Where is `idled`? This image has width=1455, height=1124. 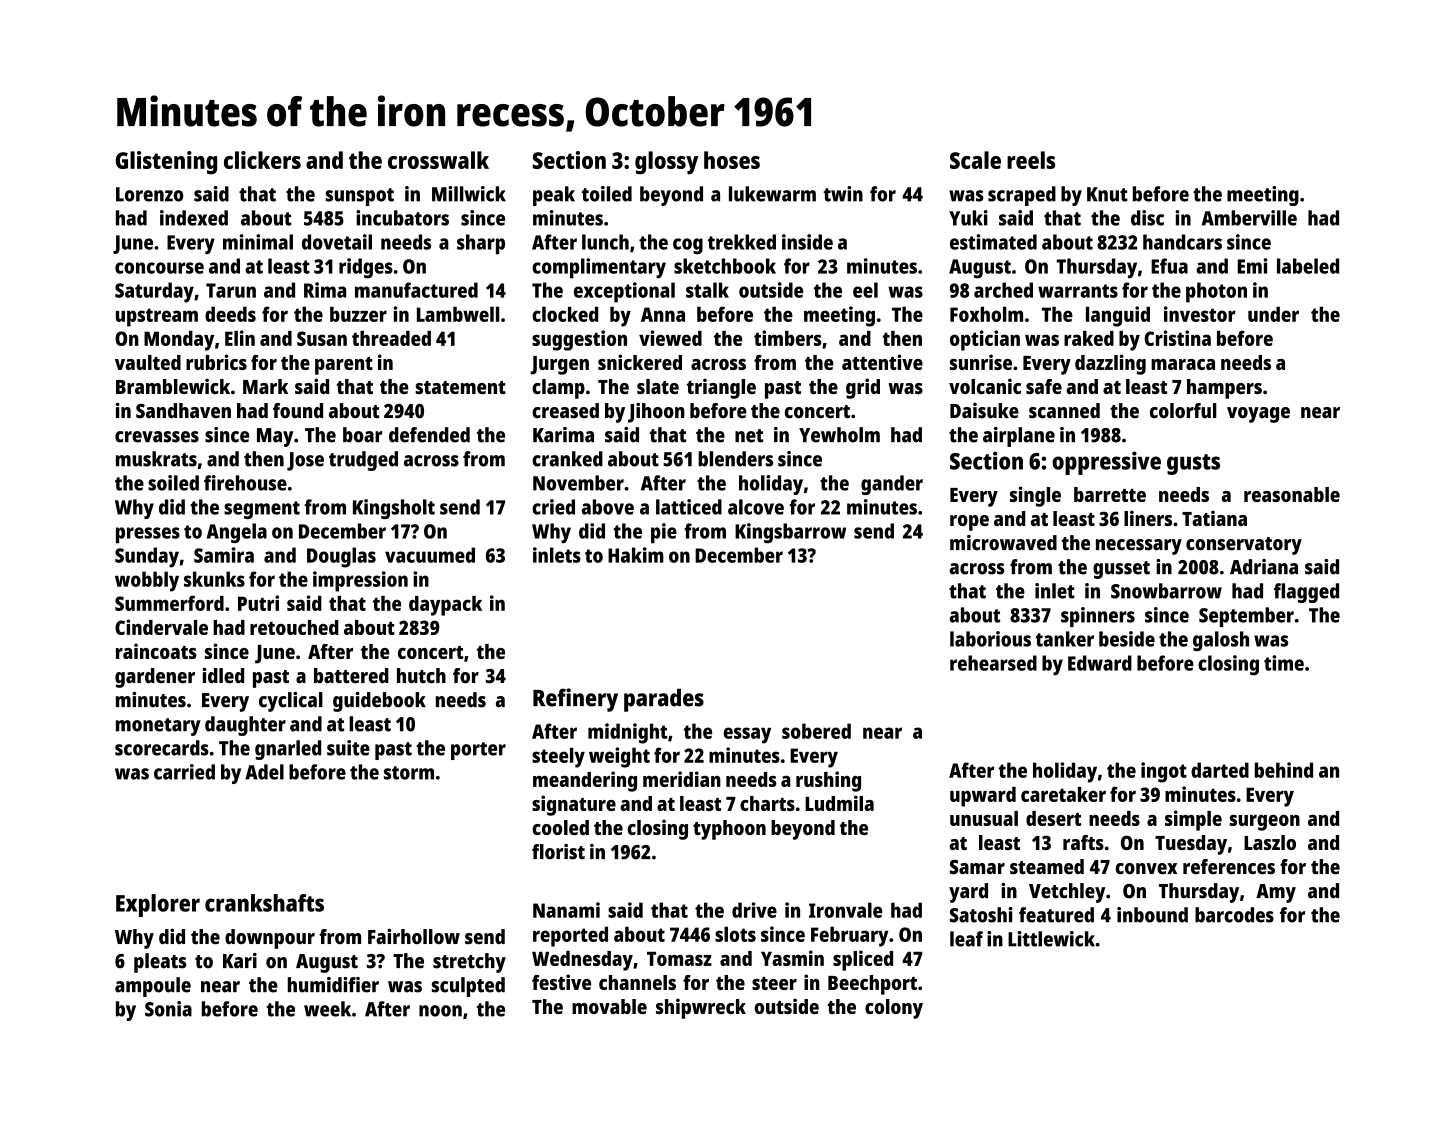
idled is located at coordinates (223, 676).
